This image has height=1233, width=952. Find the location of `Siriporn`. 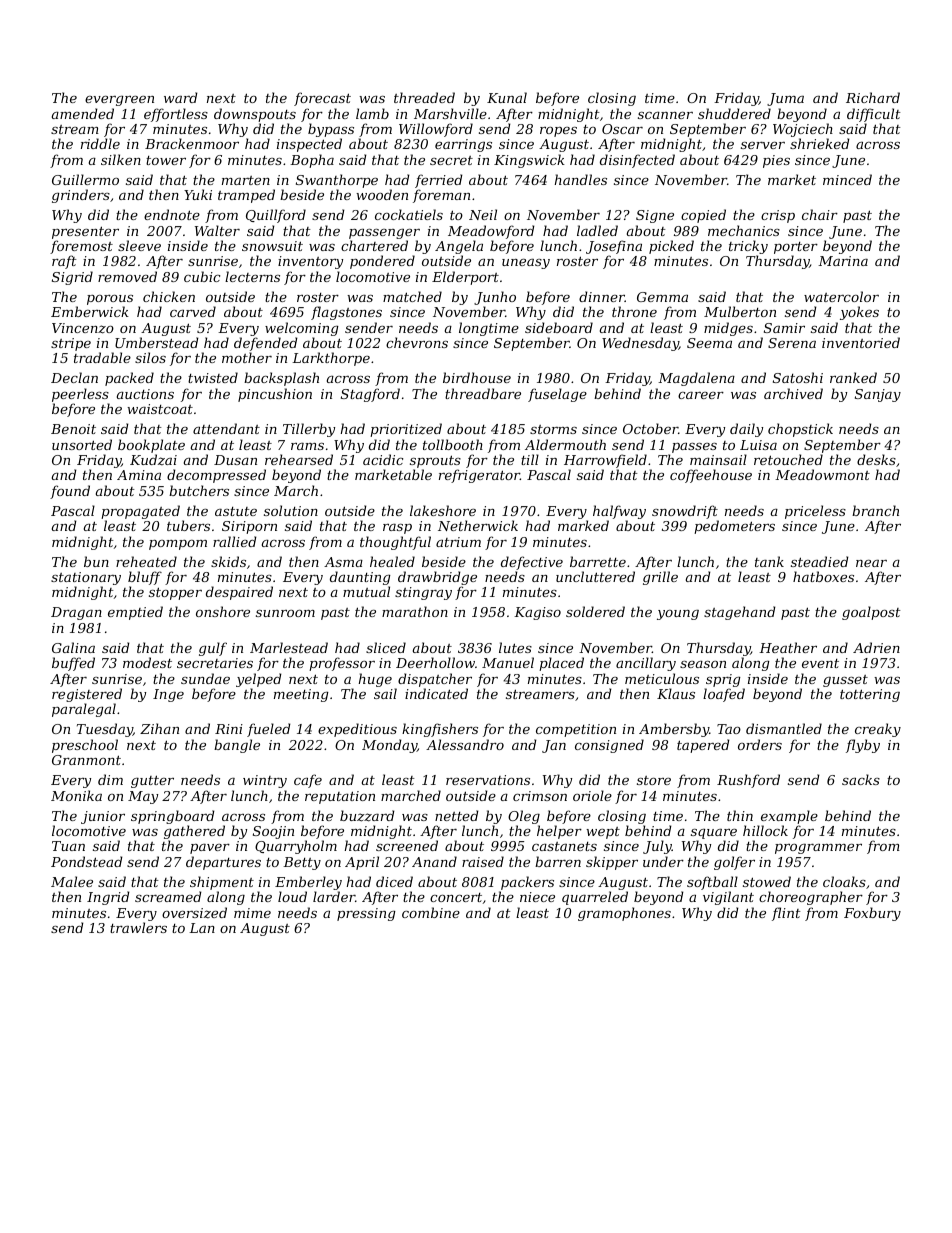

Siriporn is located at coordinates (249, 527).
